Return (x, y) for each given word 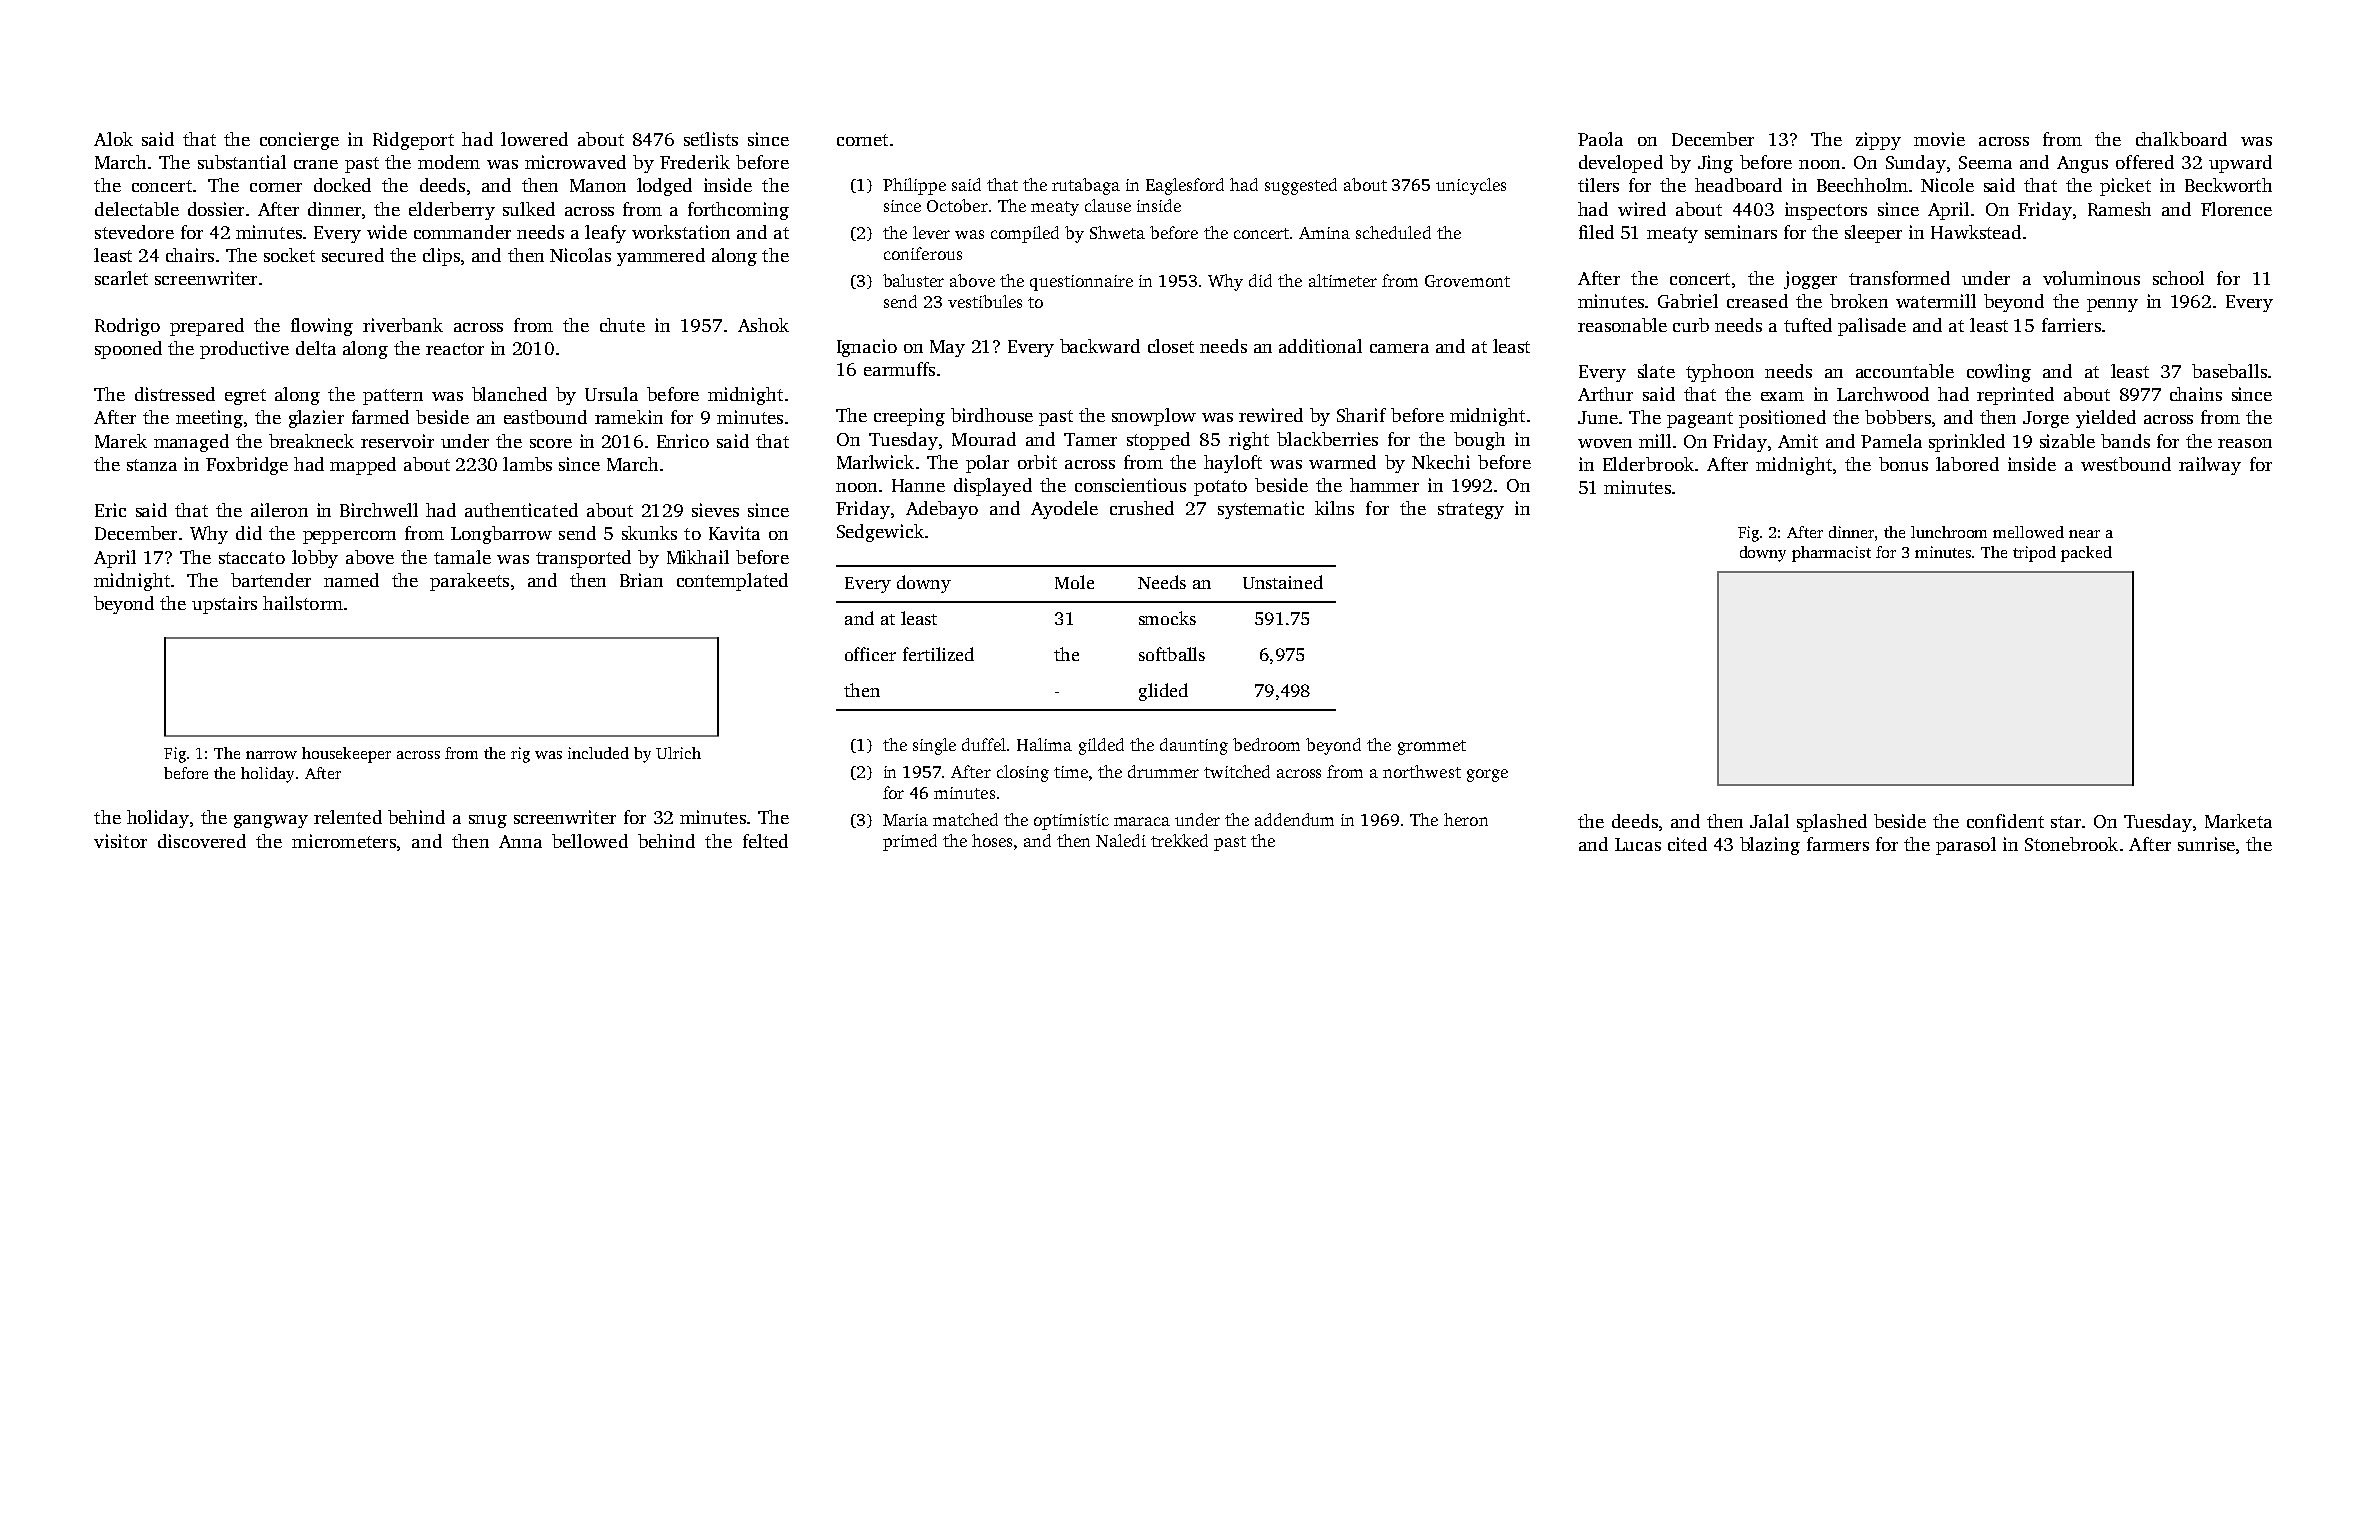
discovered (202, 841)
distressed (175, 394)
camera (1399, 348)
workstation (681, 232)
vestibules (985, 301)
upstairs (224, 605)
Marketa (2238, 821)
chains (2196, 394)
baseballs (2229, 371)
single (934, 746)
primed (910, 842)
